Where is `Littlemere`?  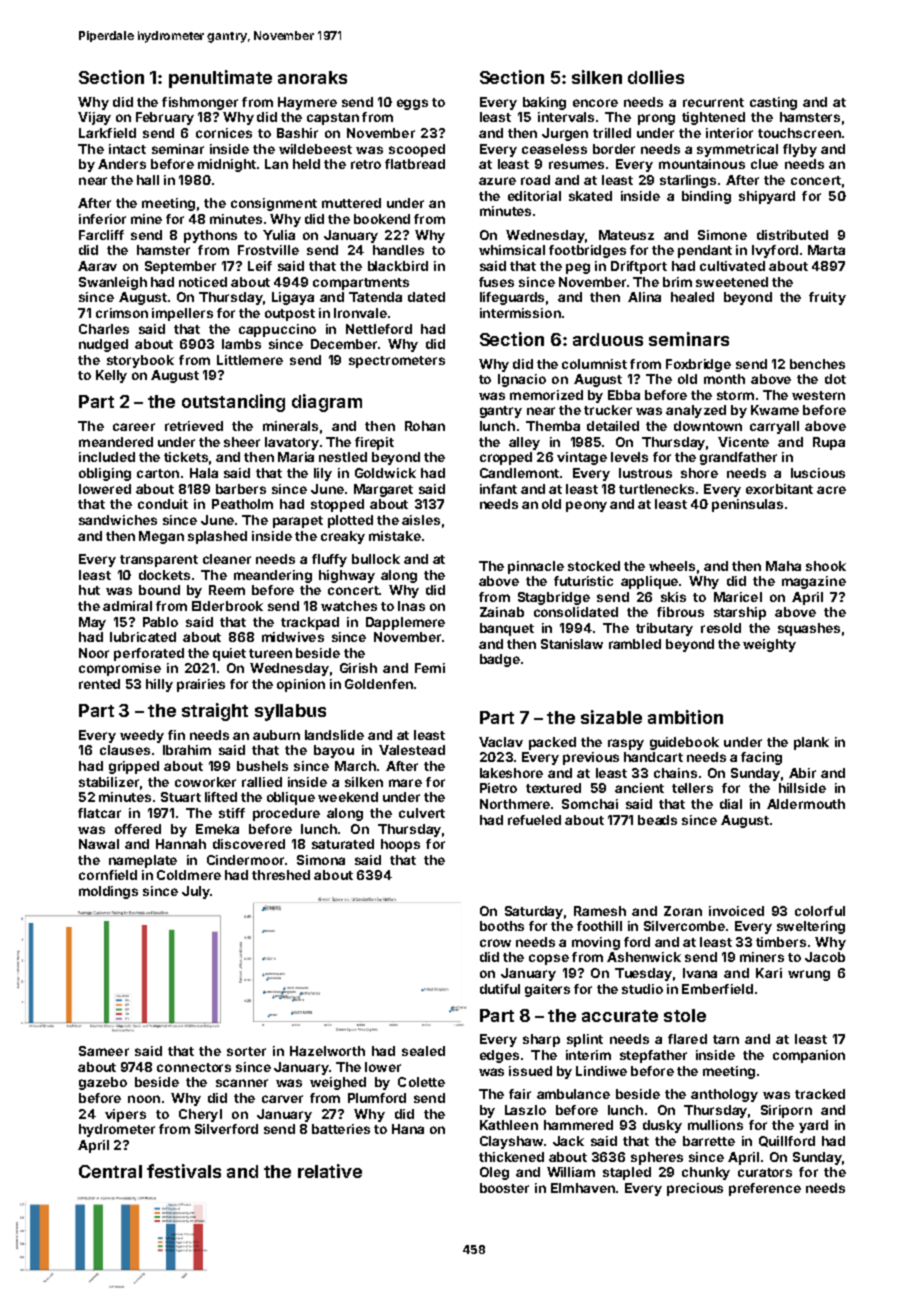 Littlemere is located at coordinates (250, 360).
